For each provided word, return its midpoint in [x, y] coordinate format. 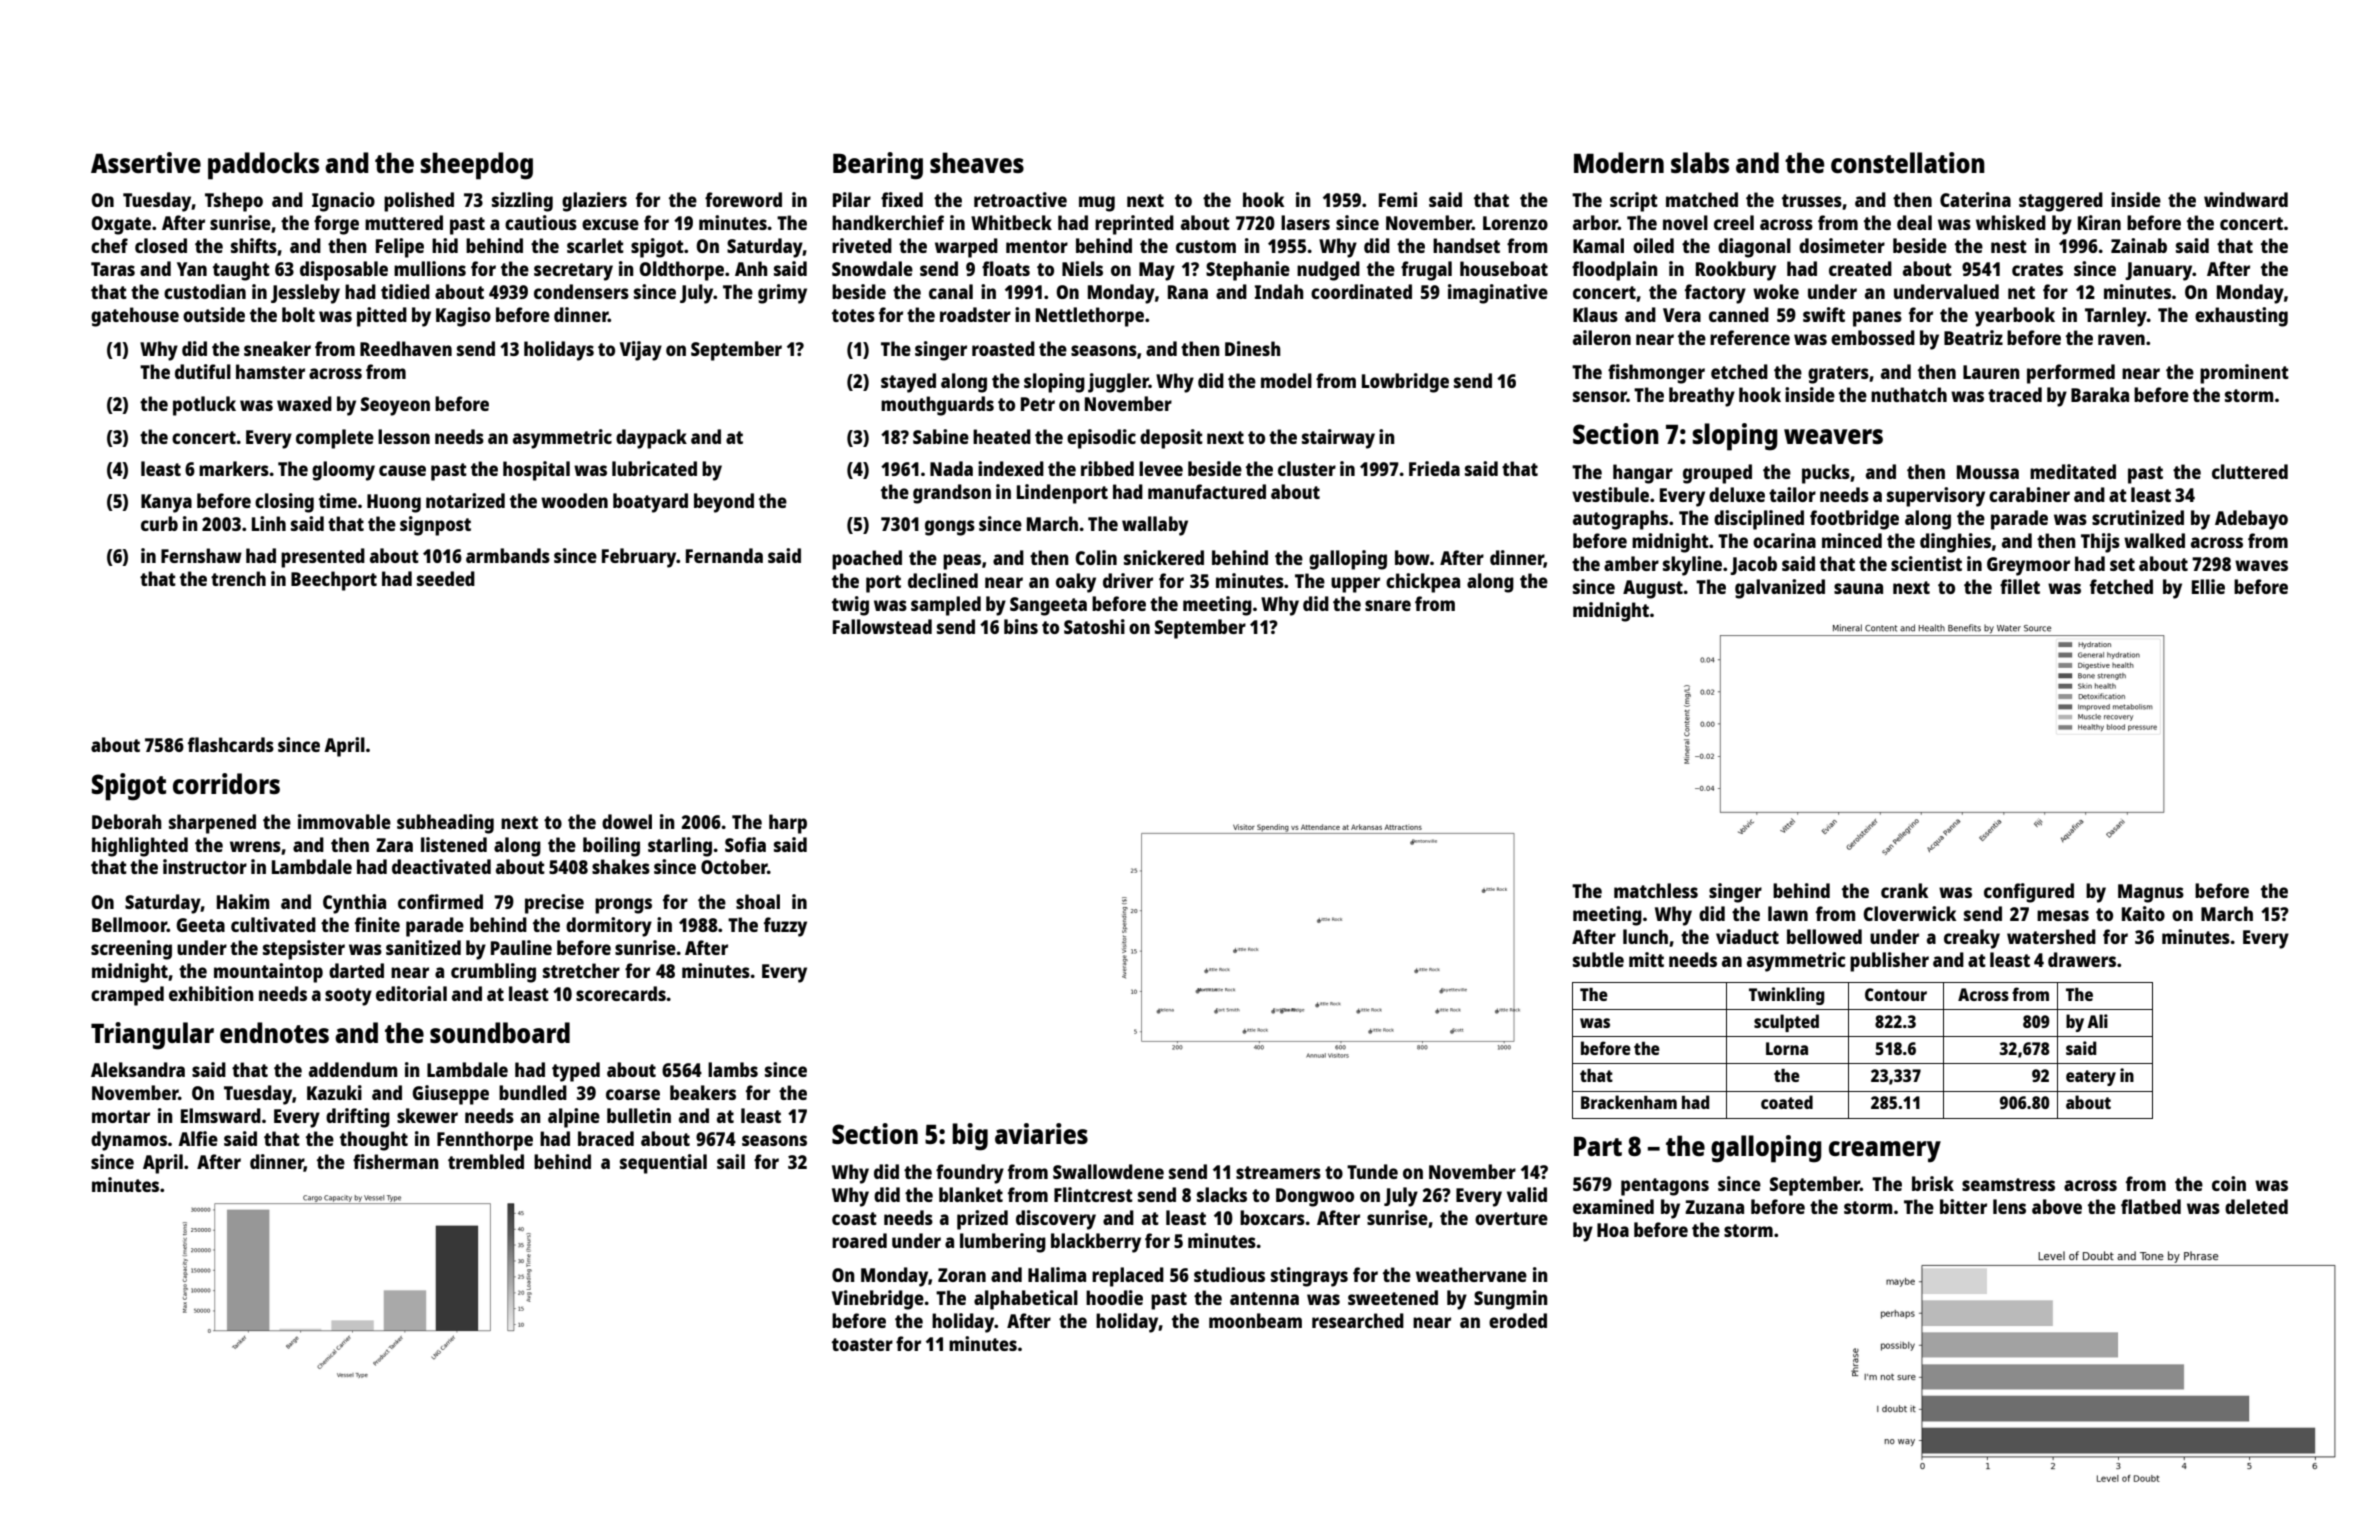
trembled [486, 1161]
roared [859, 1240]
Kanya [166, 503]
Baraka [2100, 394]
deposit [1171, 439]
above [2057, 1206]
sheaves [977, 162]
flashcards [231, 744]
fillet [2020, 586]
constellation [1908, 162]
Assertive [146, 162]
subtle [1598, 959]
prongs [623, 906]
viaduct [1747, 936]
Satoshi [1094, 626]
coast [854, 1218]
